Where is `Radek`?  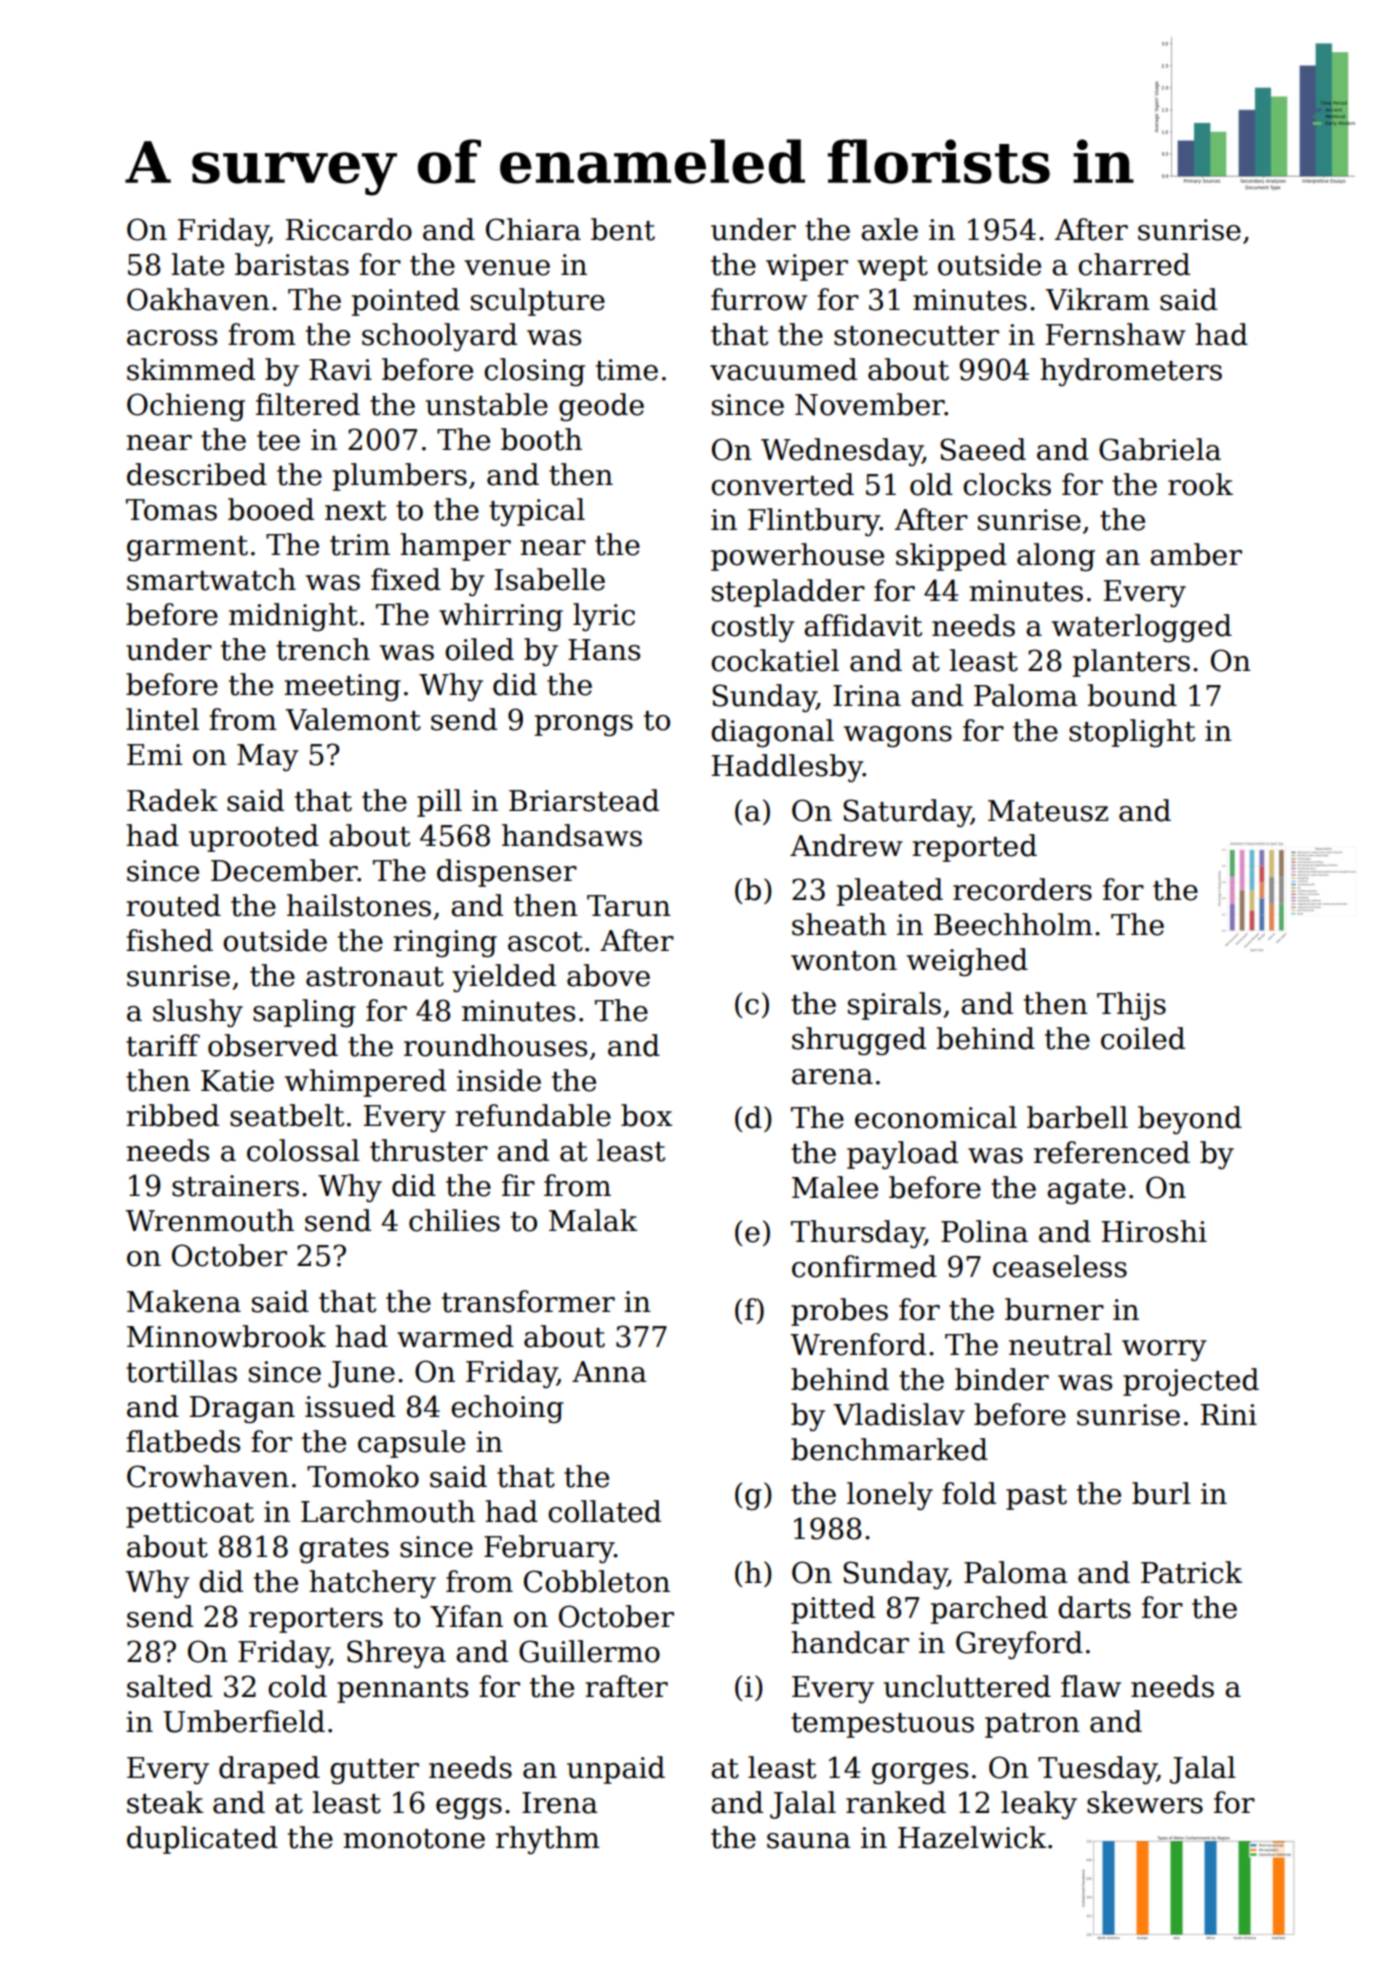
Radek is located at coordinates (172, 800).
